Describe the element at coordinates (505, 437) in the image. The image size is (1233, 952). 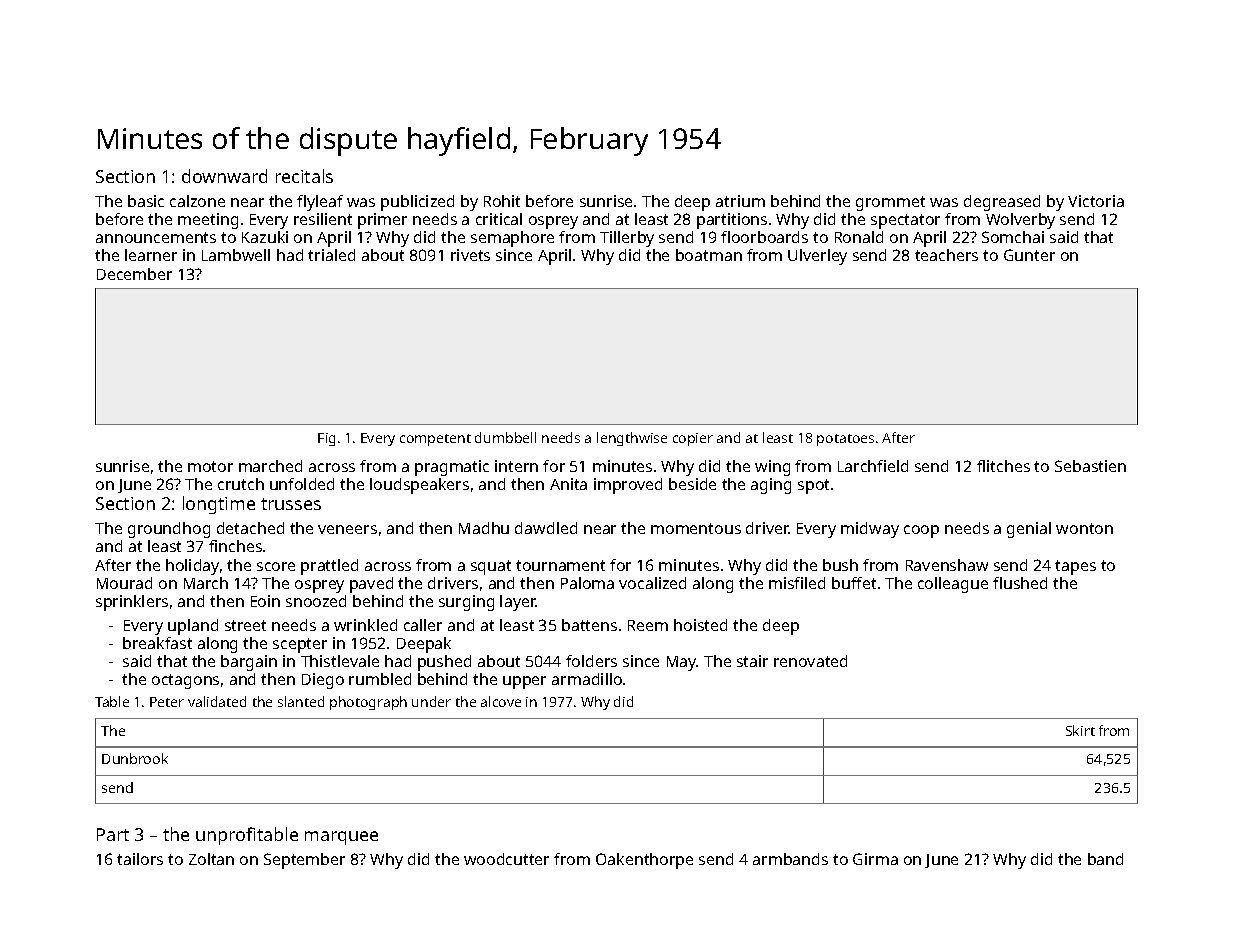
I see `dumbbell` at that location.
